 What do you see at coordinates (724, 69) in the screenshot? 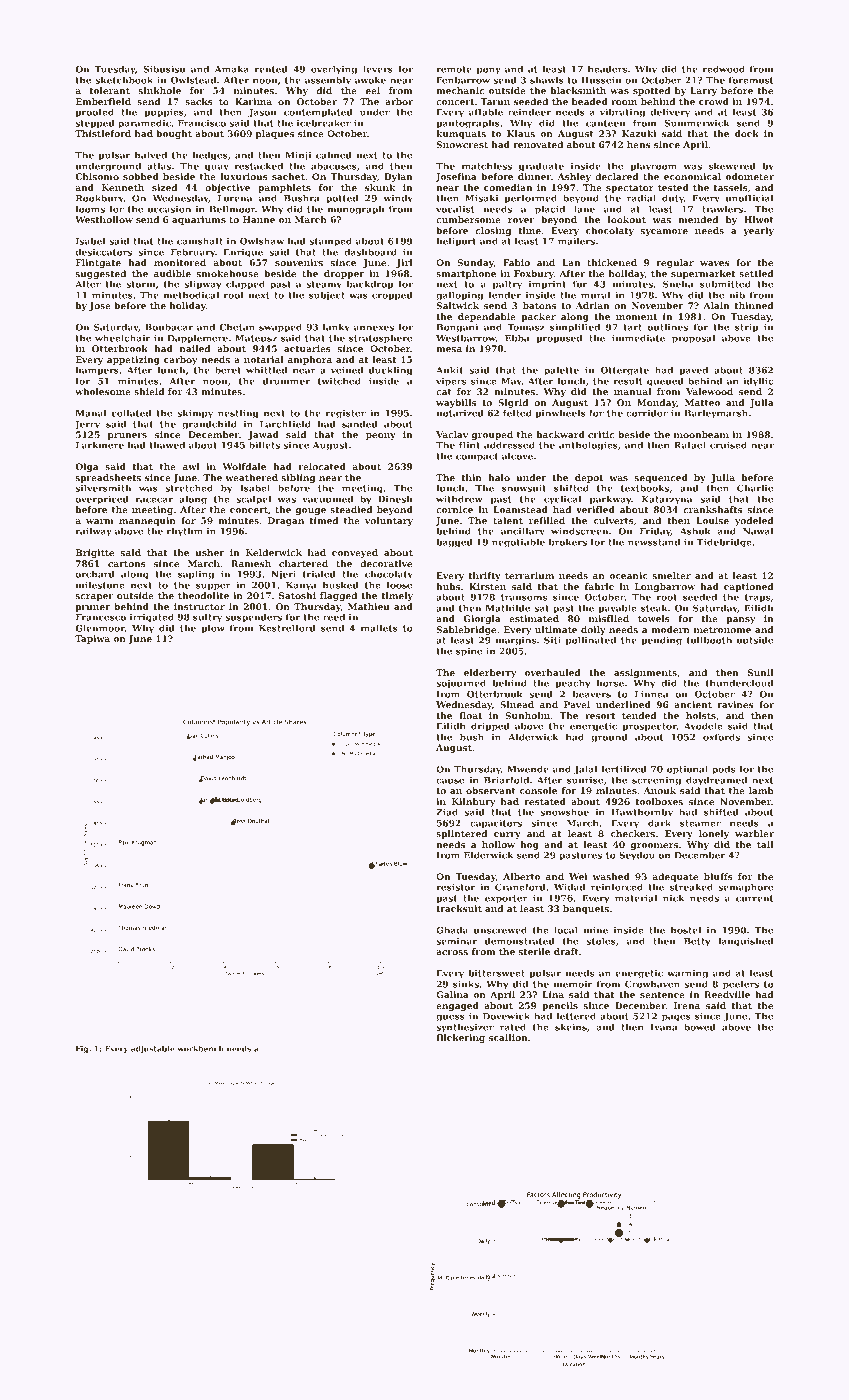
I see `redwood` at bounding box center [724, 69].
